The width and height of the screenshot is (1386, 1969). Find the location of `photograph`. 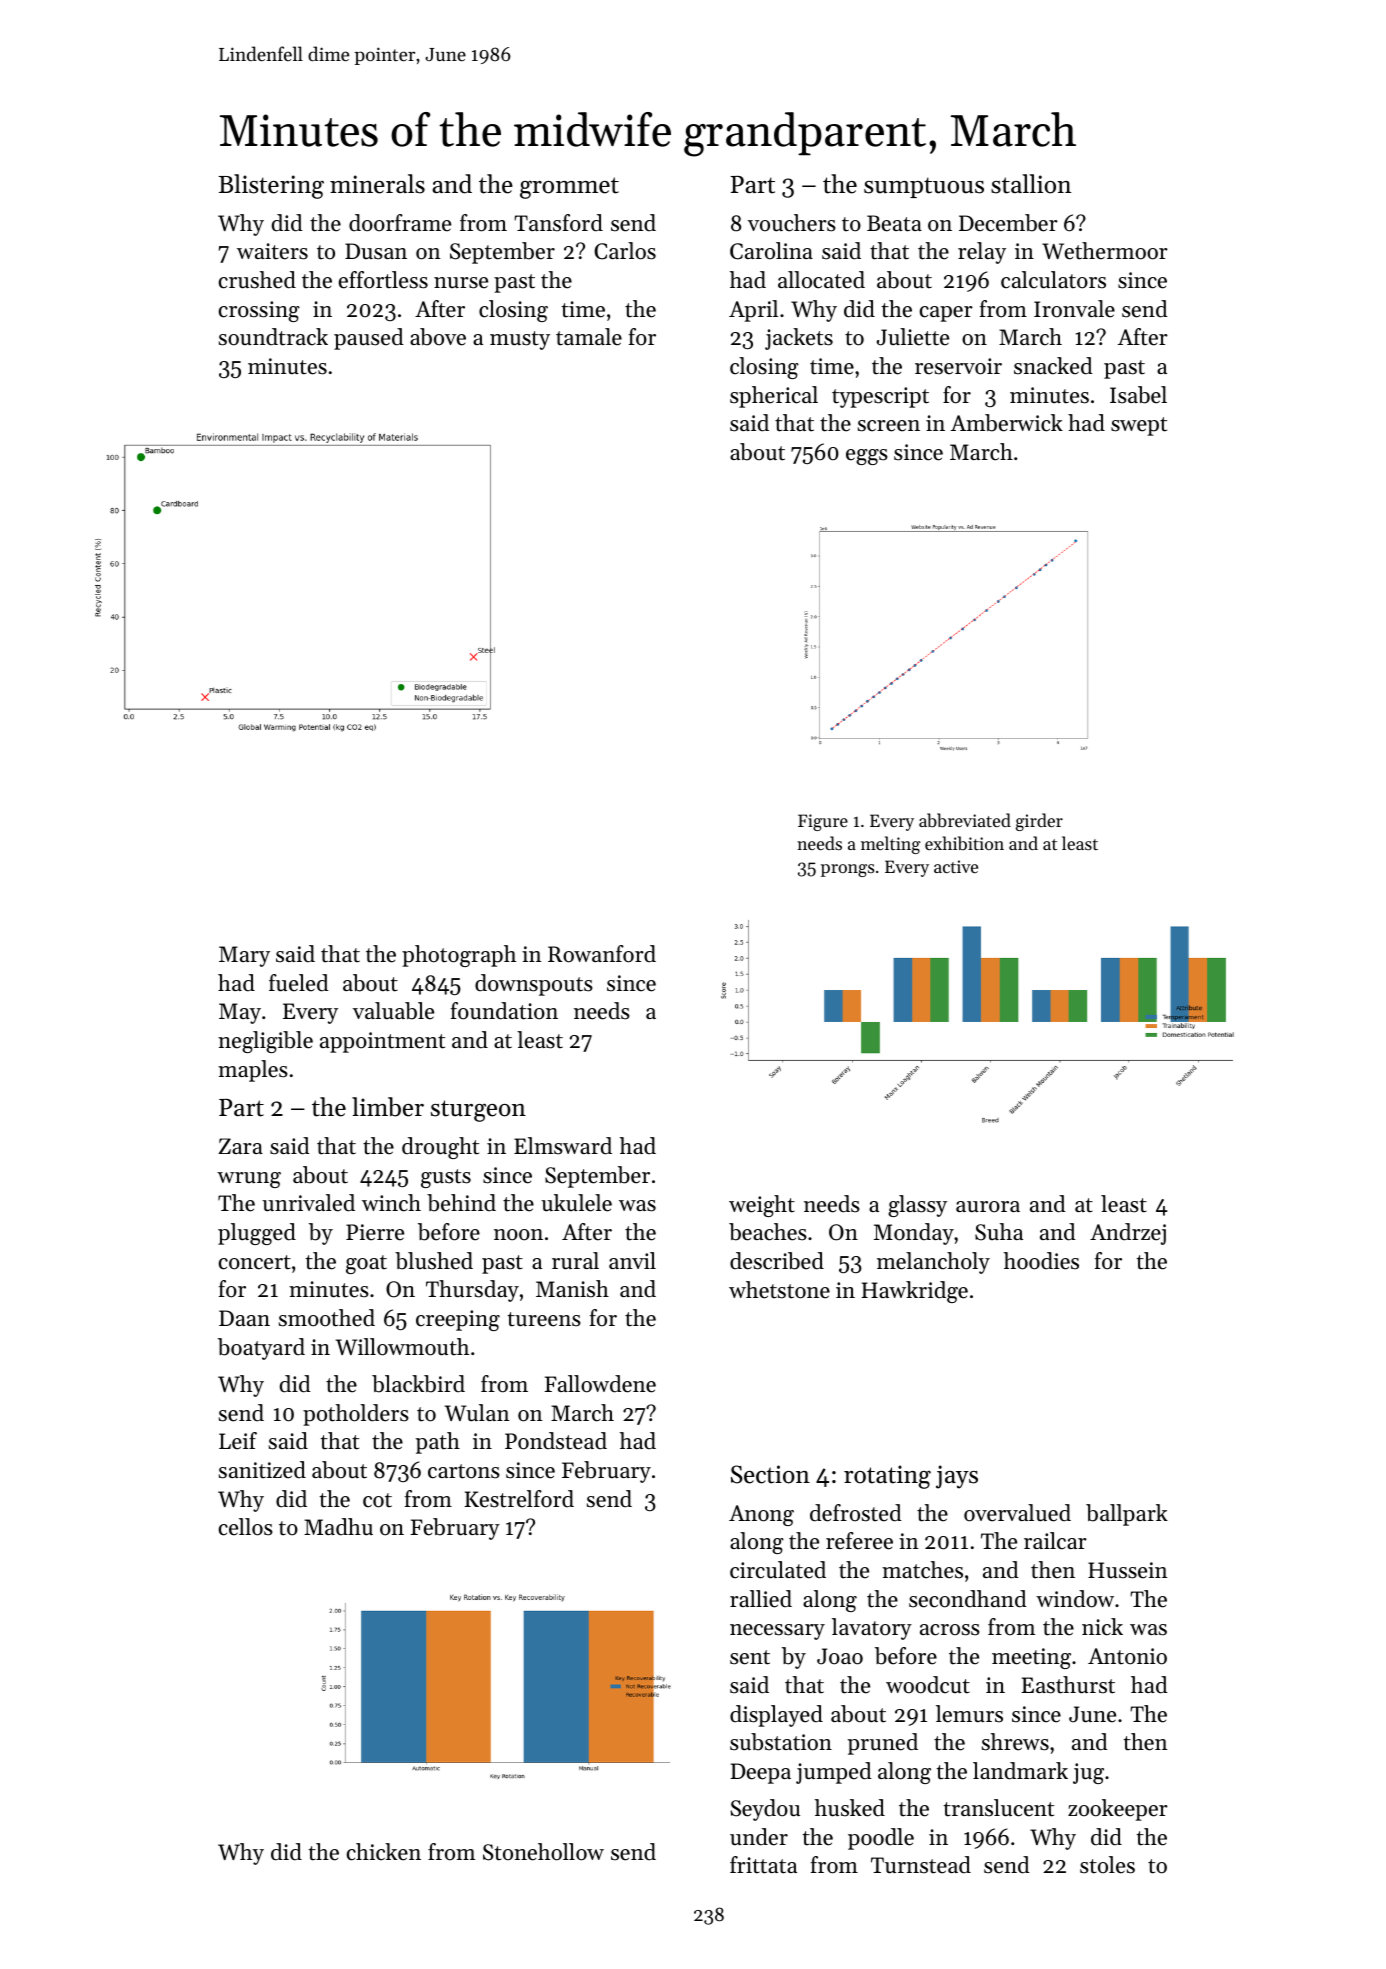

photograph is located at coordinates (459, 956).
